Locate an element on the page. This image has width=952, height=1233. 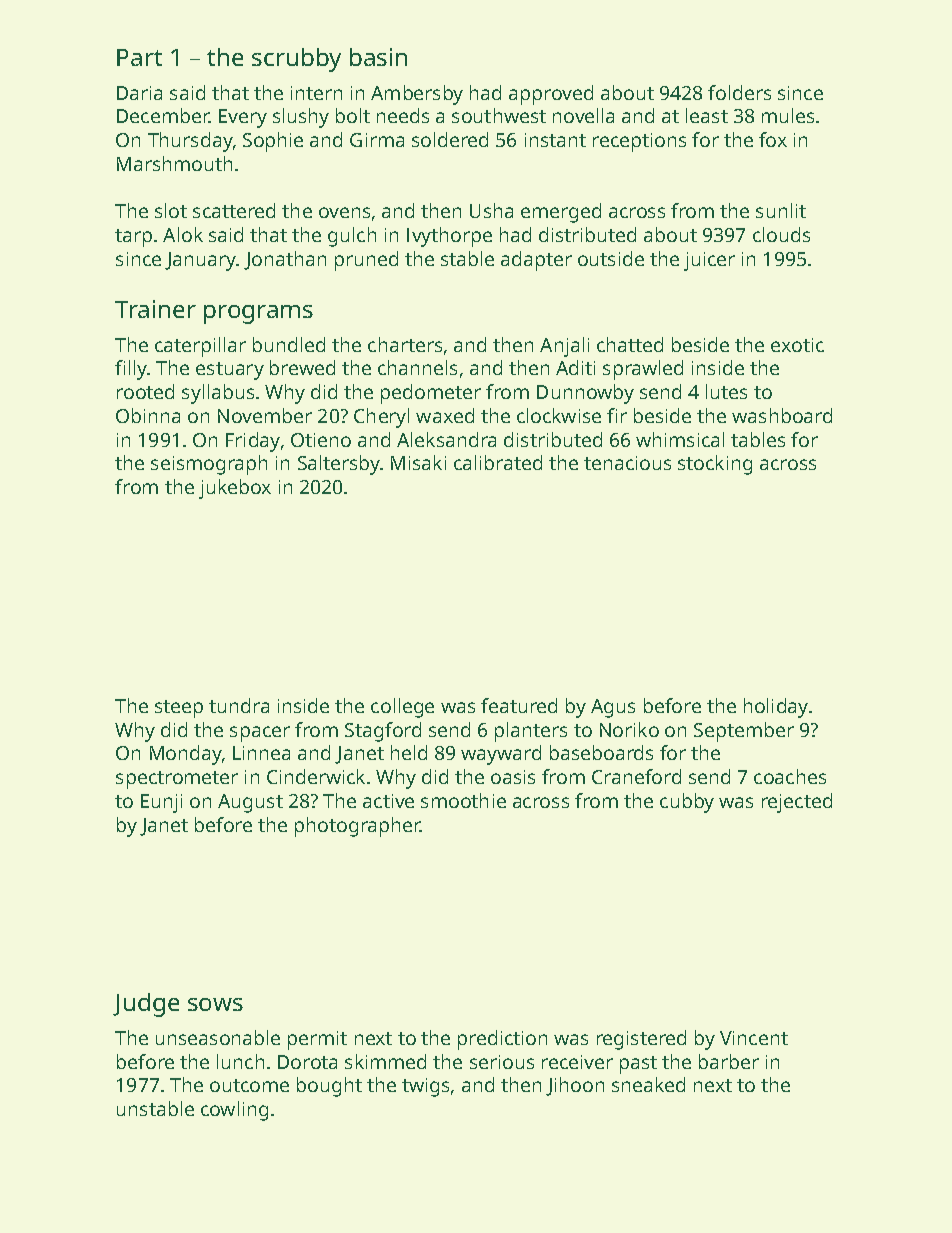
scattered is located at coordinates (234, 210).
